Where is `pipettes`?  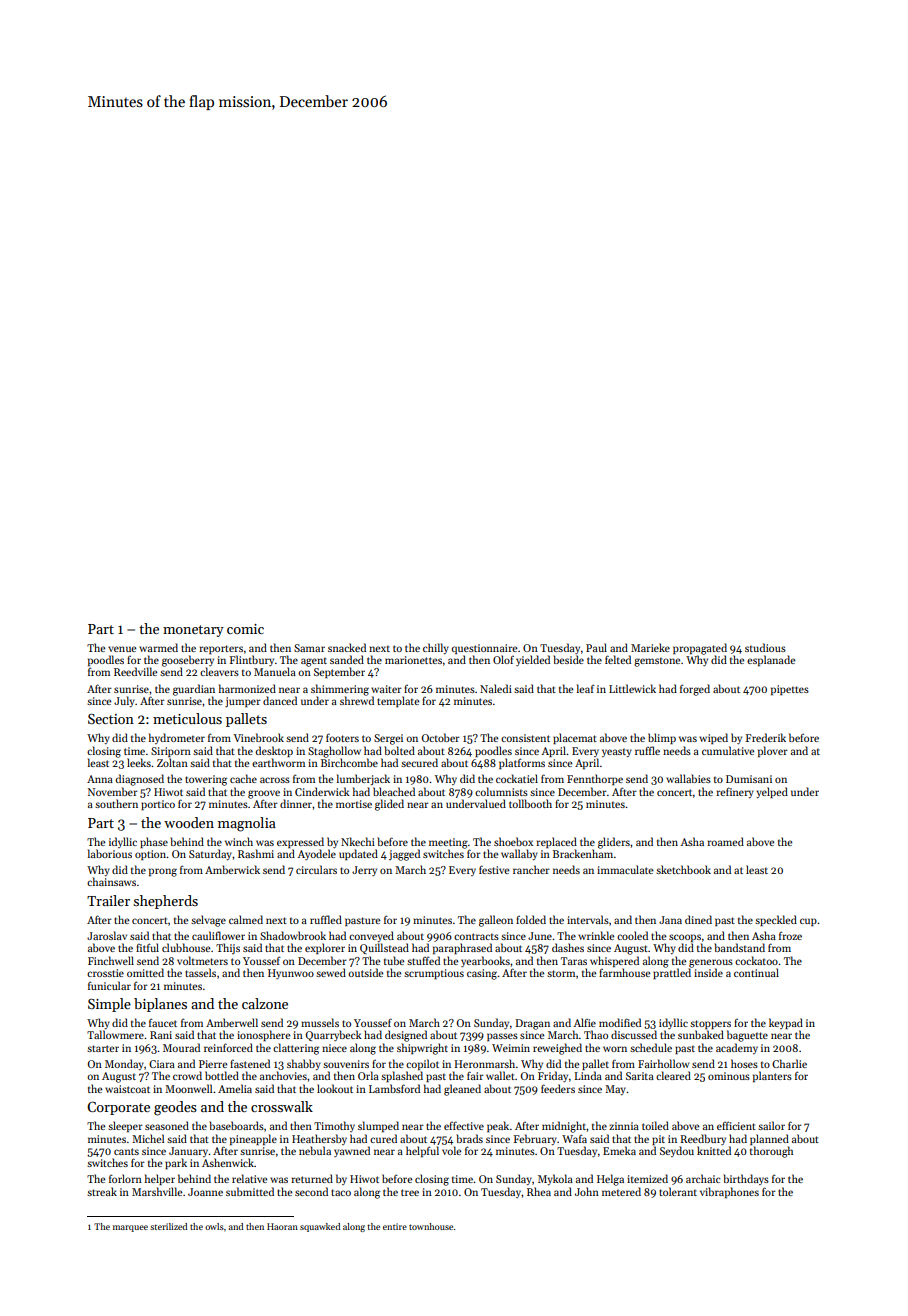
pipettes is located at coordinates (790, 690).
